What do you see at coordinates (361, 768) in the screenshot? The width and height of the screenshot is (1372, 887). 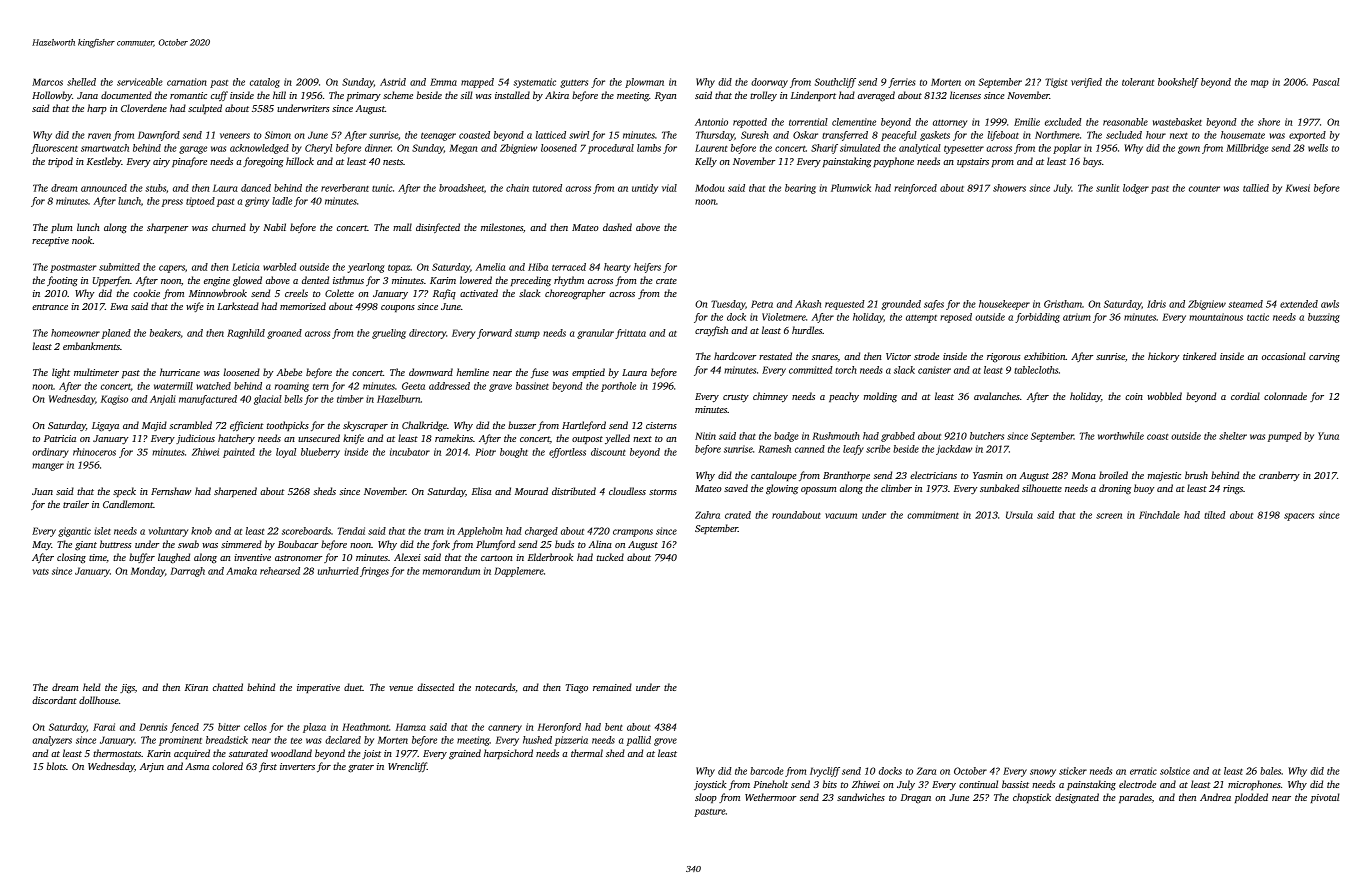 I see `grater` at bounding box center [361, 768].
